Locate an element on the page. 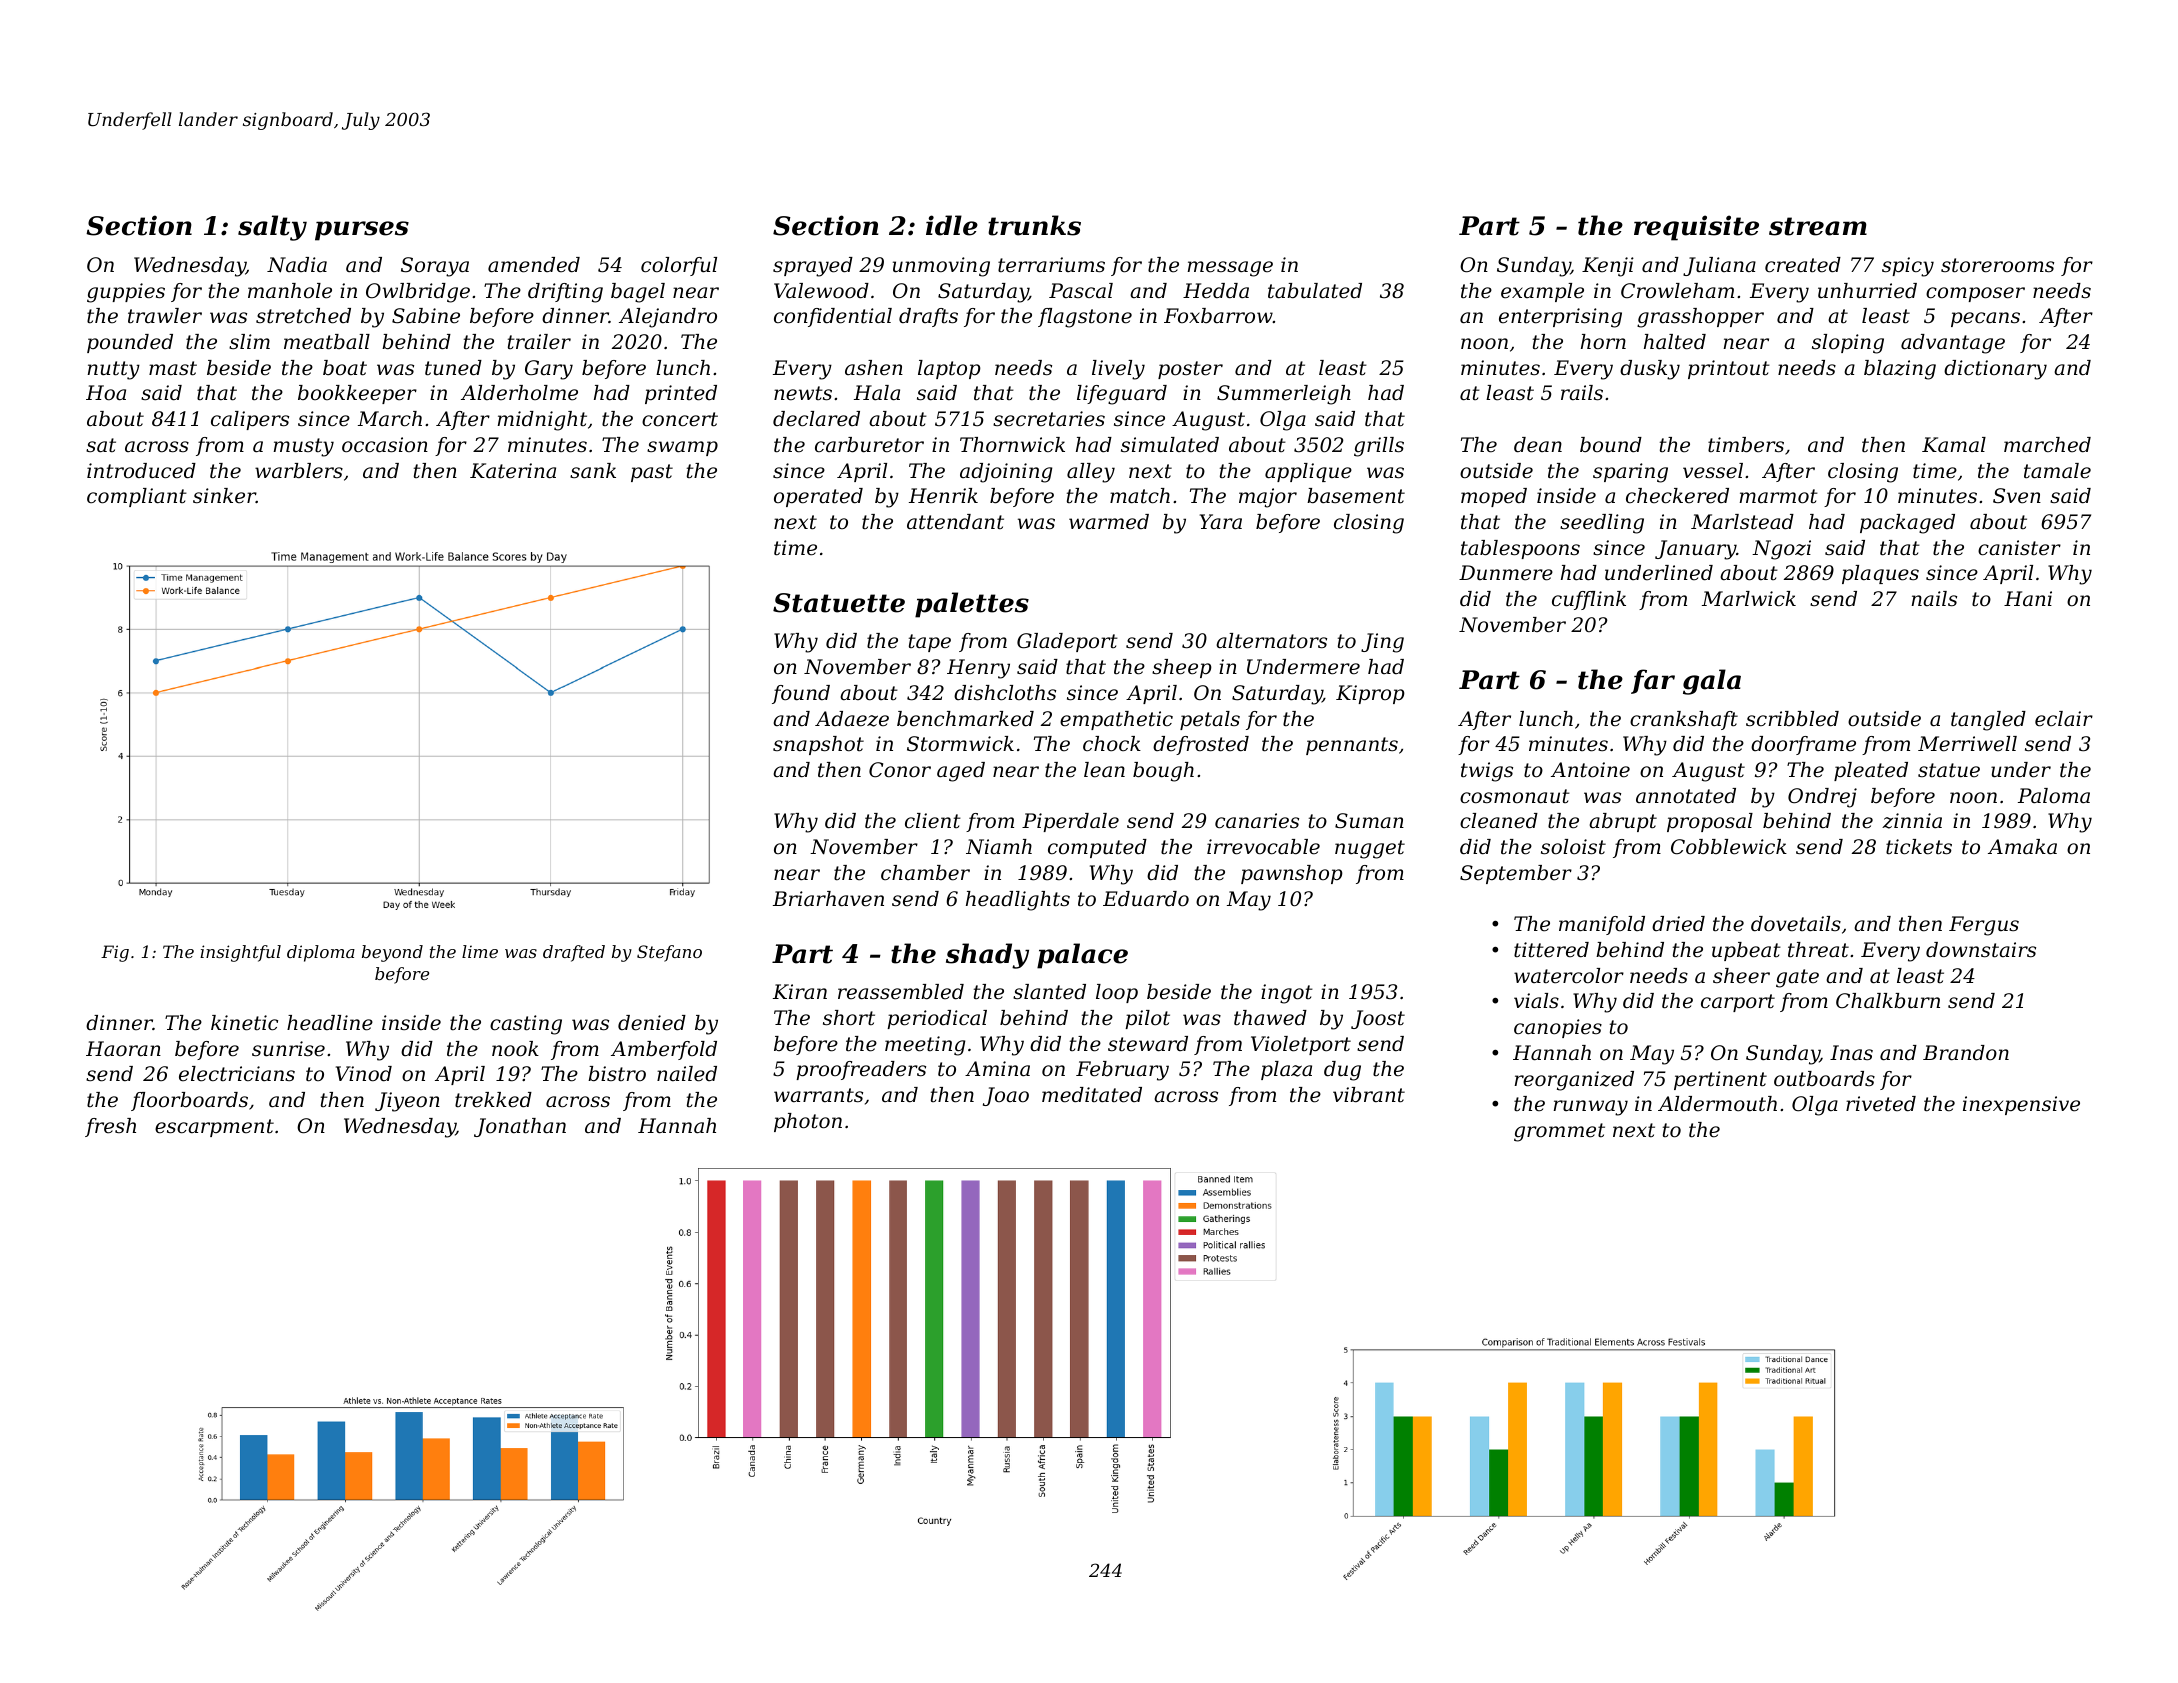 This image has width=2178, height=1683. snapshot is located at coordinates (818, 745).
